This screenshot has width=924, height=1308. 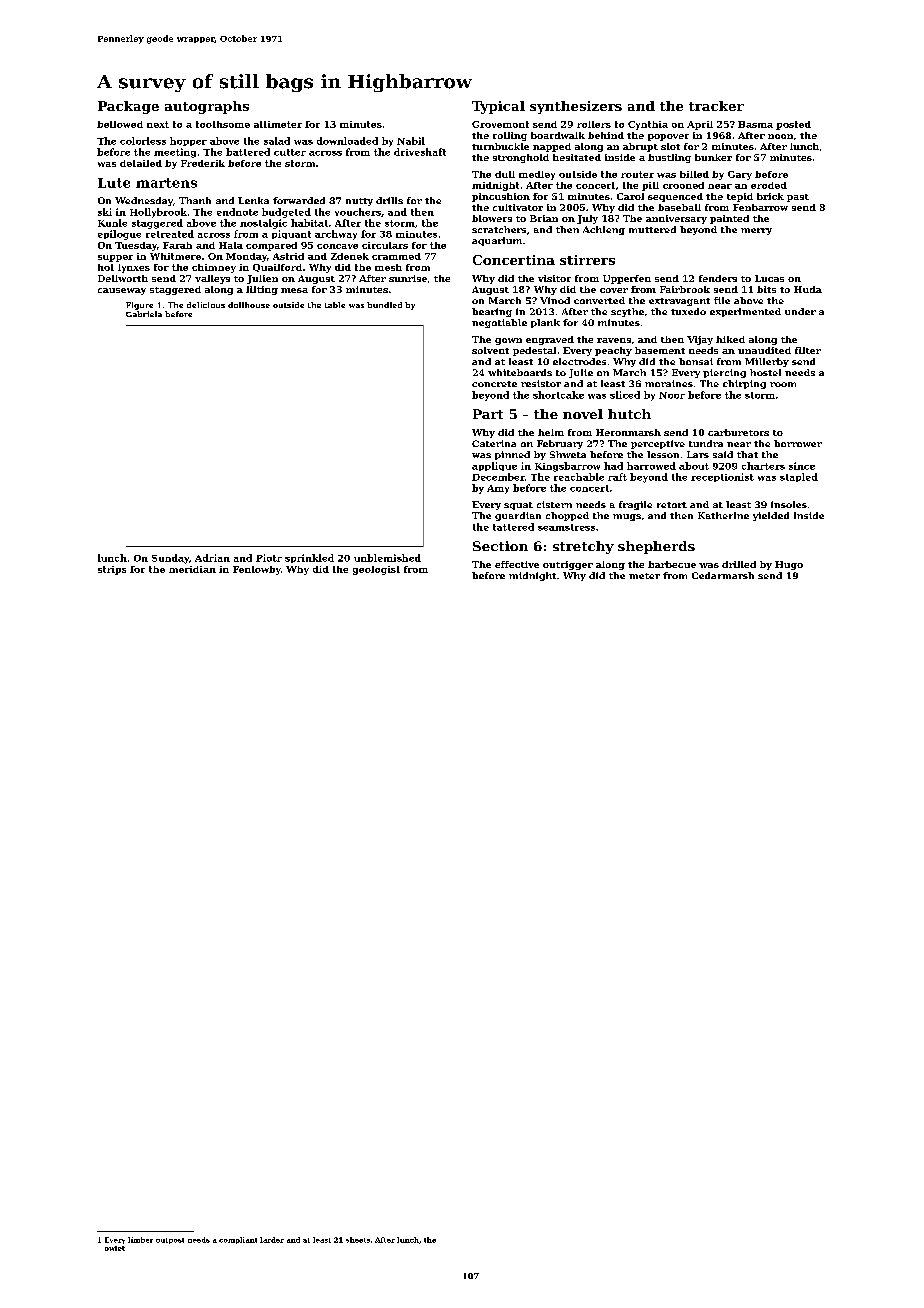 What do you see at coordinates (755, 124) in the screenshot?
I see `Basma` at bounding box center [755, 124].
